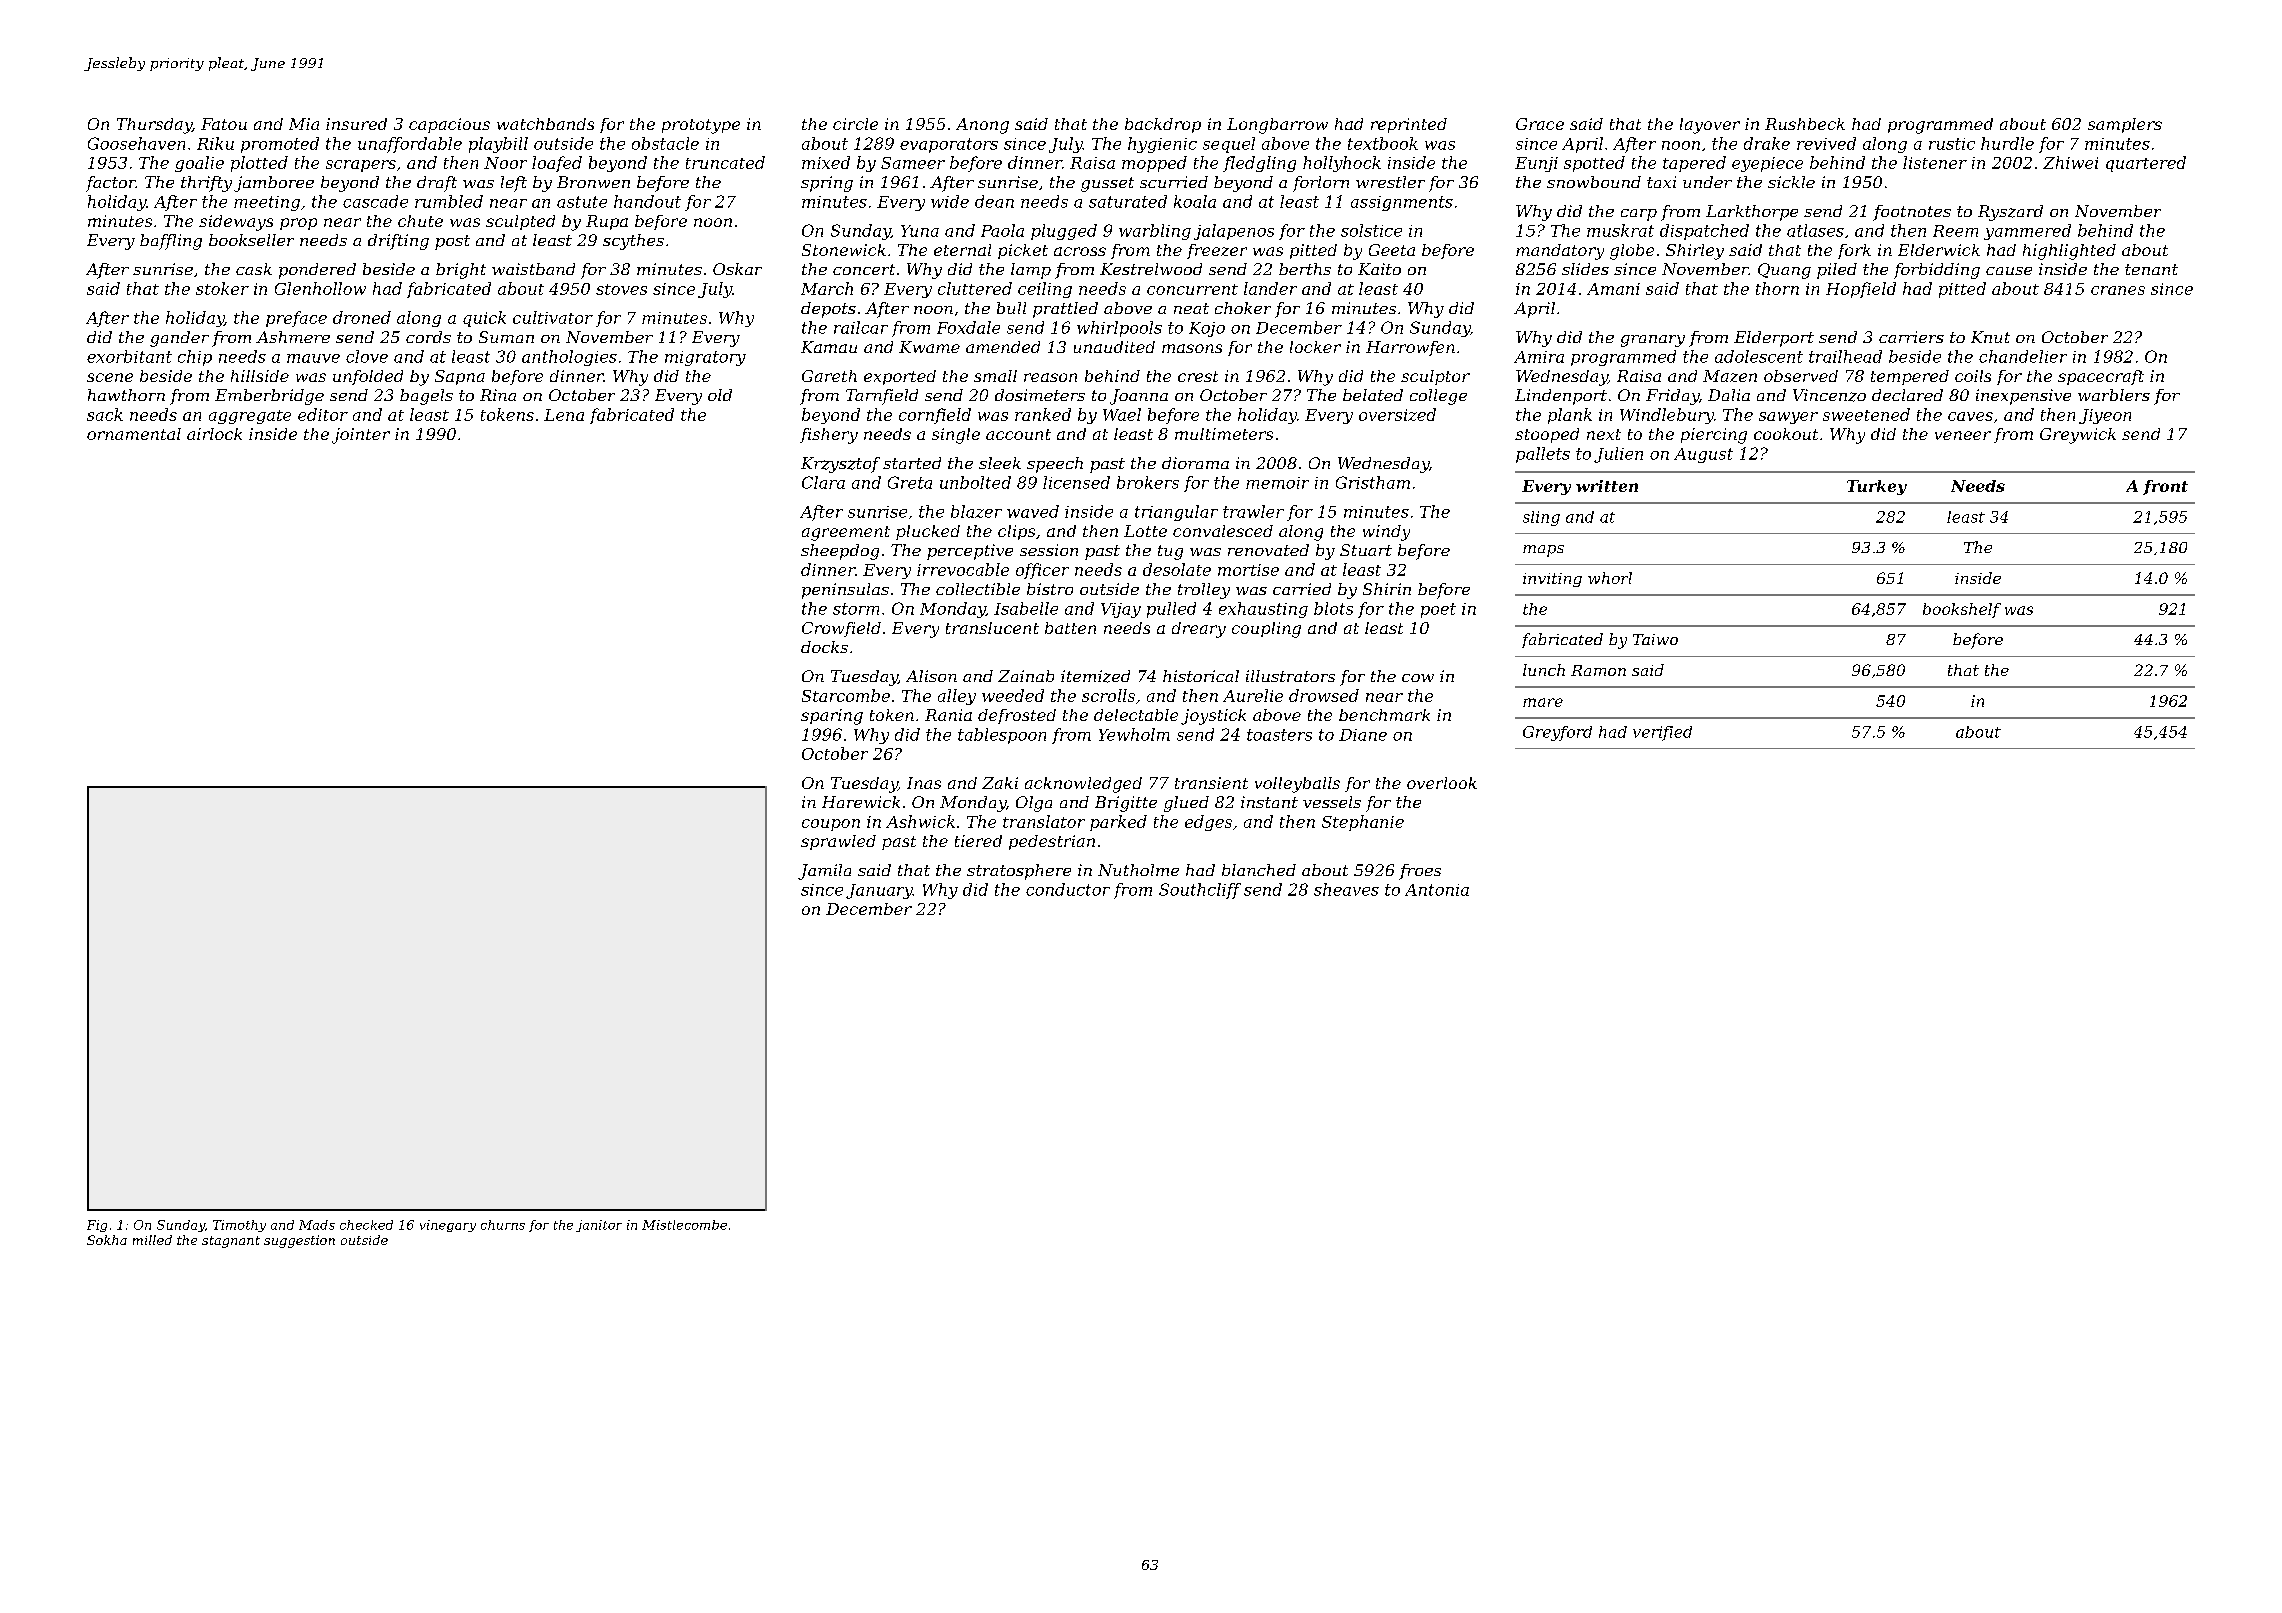 The width and height of the screenshot is (2282, 1613). I want to click on Fig, so click(97, 1226).
